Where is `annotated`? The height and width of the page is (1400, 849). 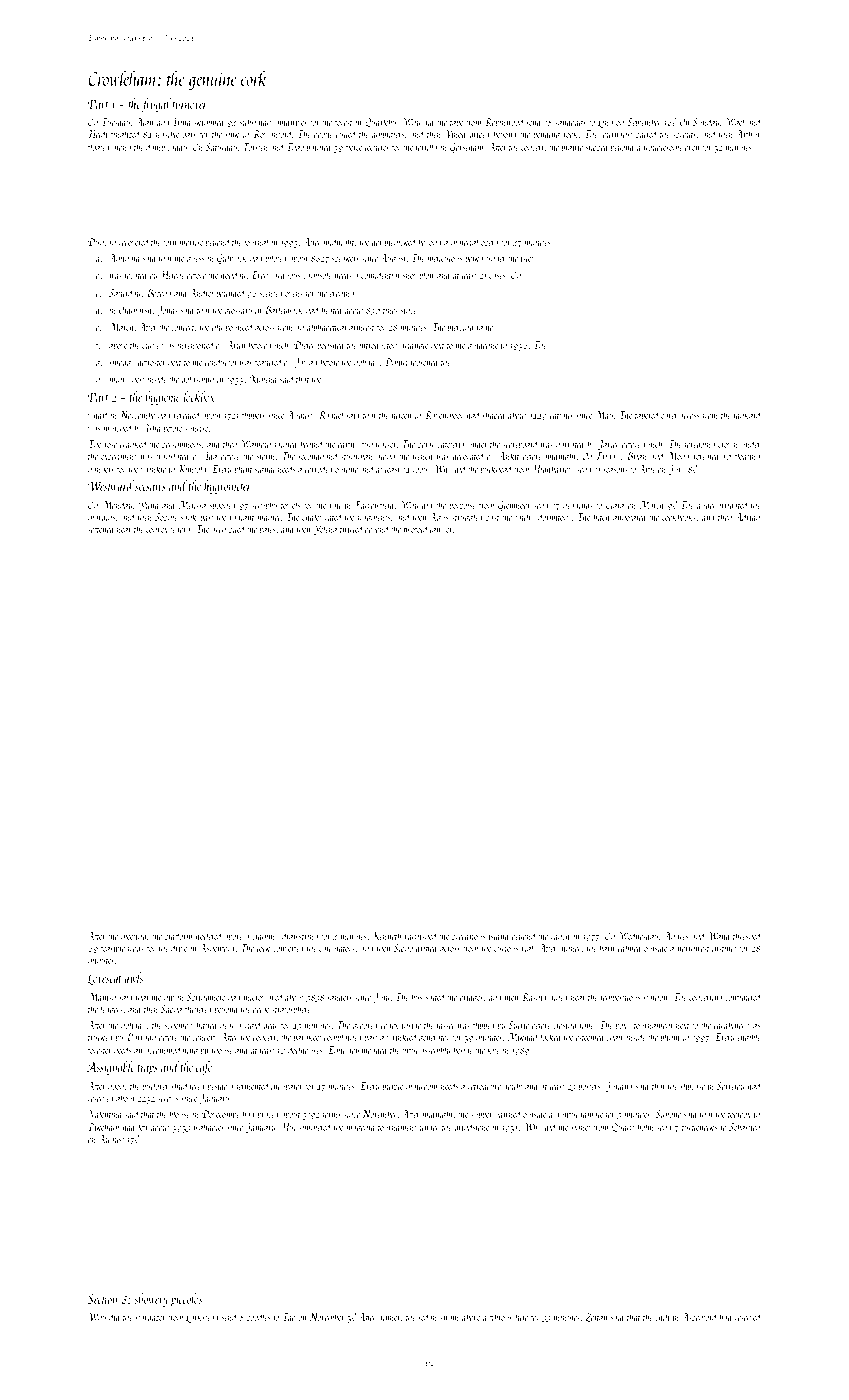 annotated is located at coordinates (630, 516).
